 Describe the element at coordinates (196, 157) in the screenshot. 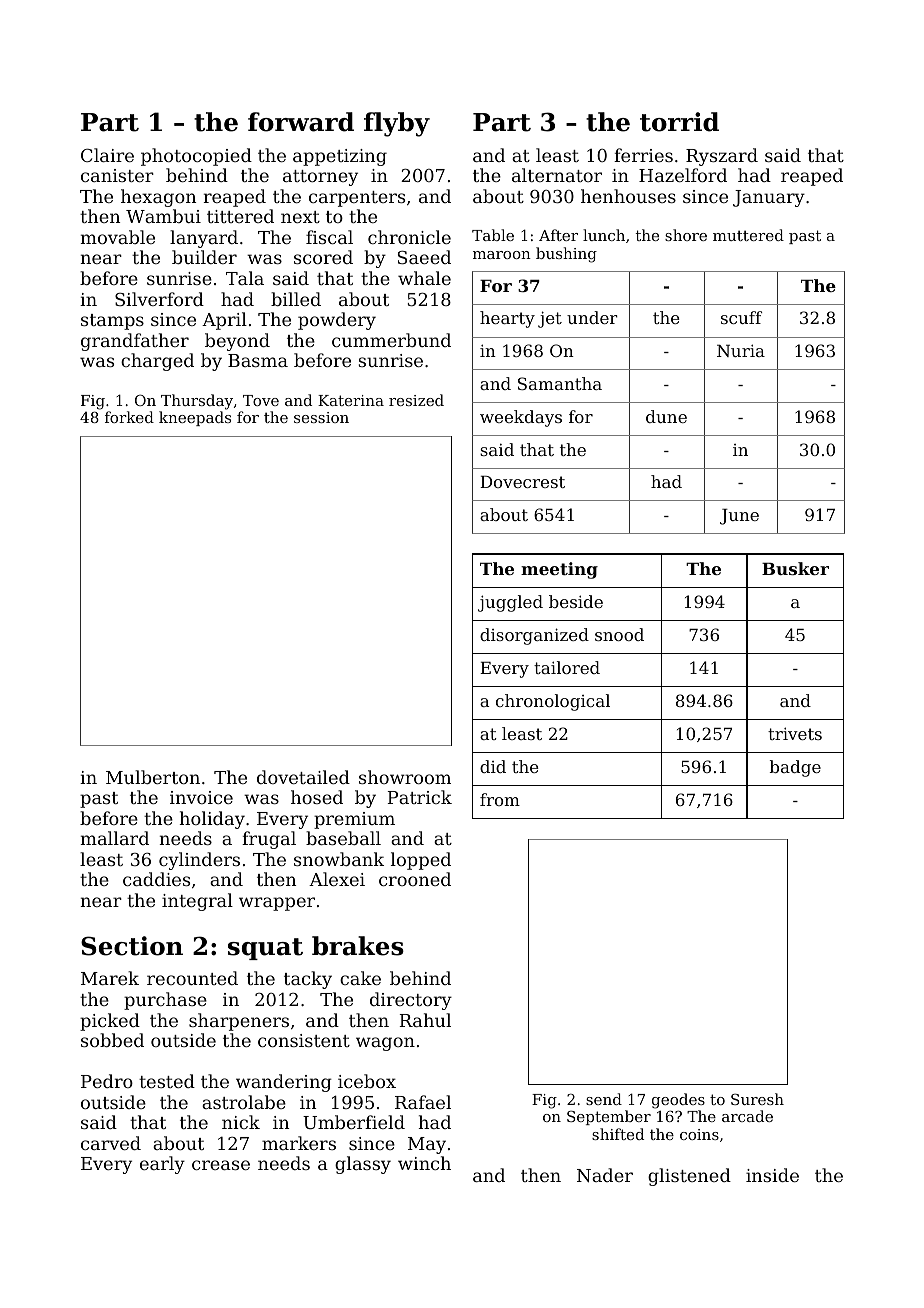

I see `photocopied` at that location.
